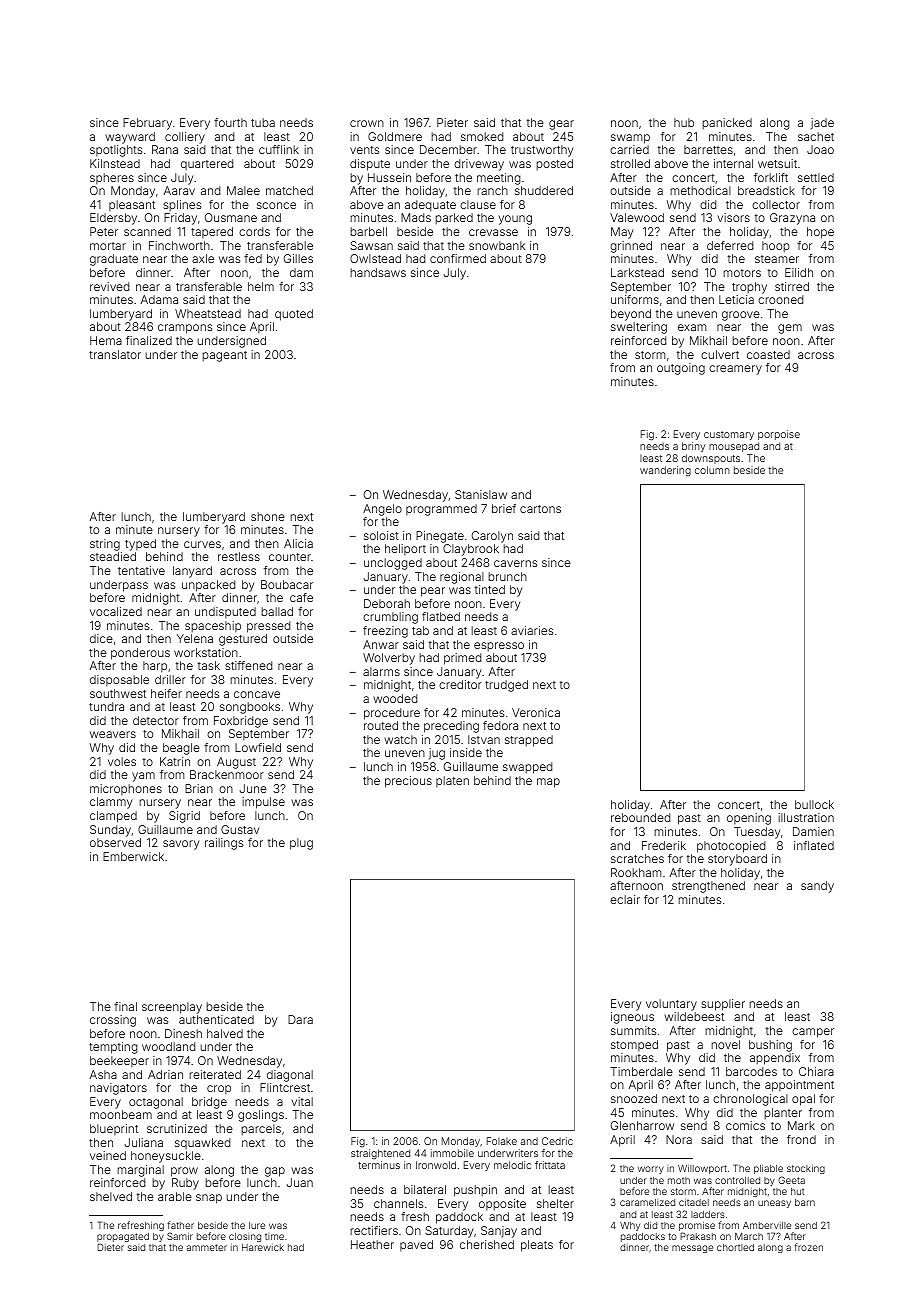 The image size is (924, 1308). Describe the element at coordinates (116, 611) in the document. I see `vocalized` at that location.
